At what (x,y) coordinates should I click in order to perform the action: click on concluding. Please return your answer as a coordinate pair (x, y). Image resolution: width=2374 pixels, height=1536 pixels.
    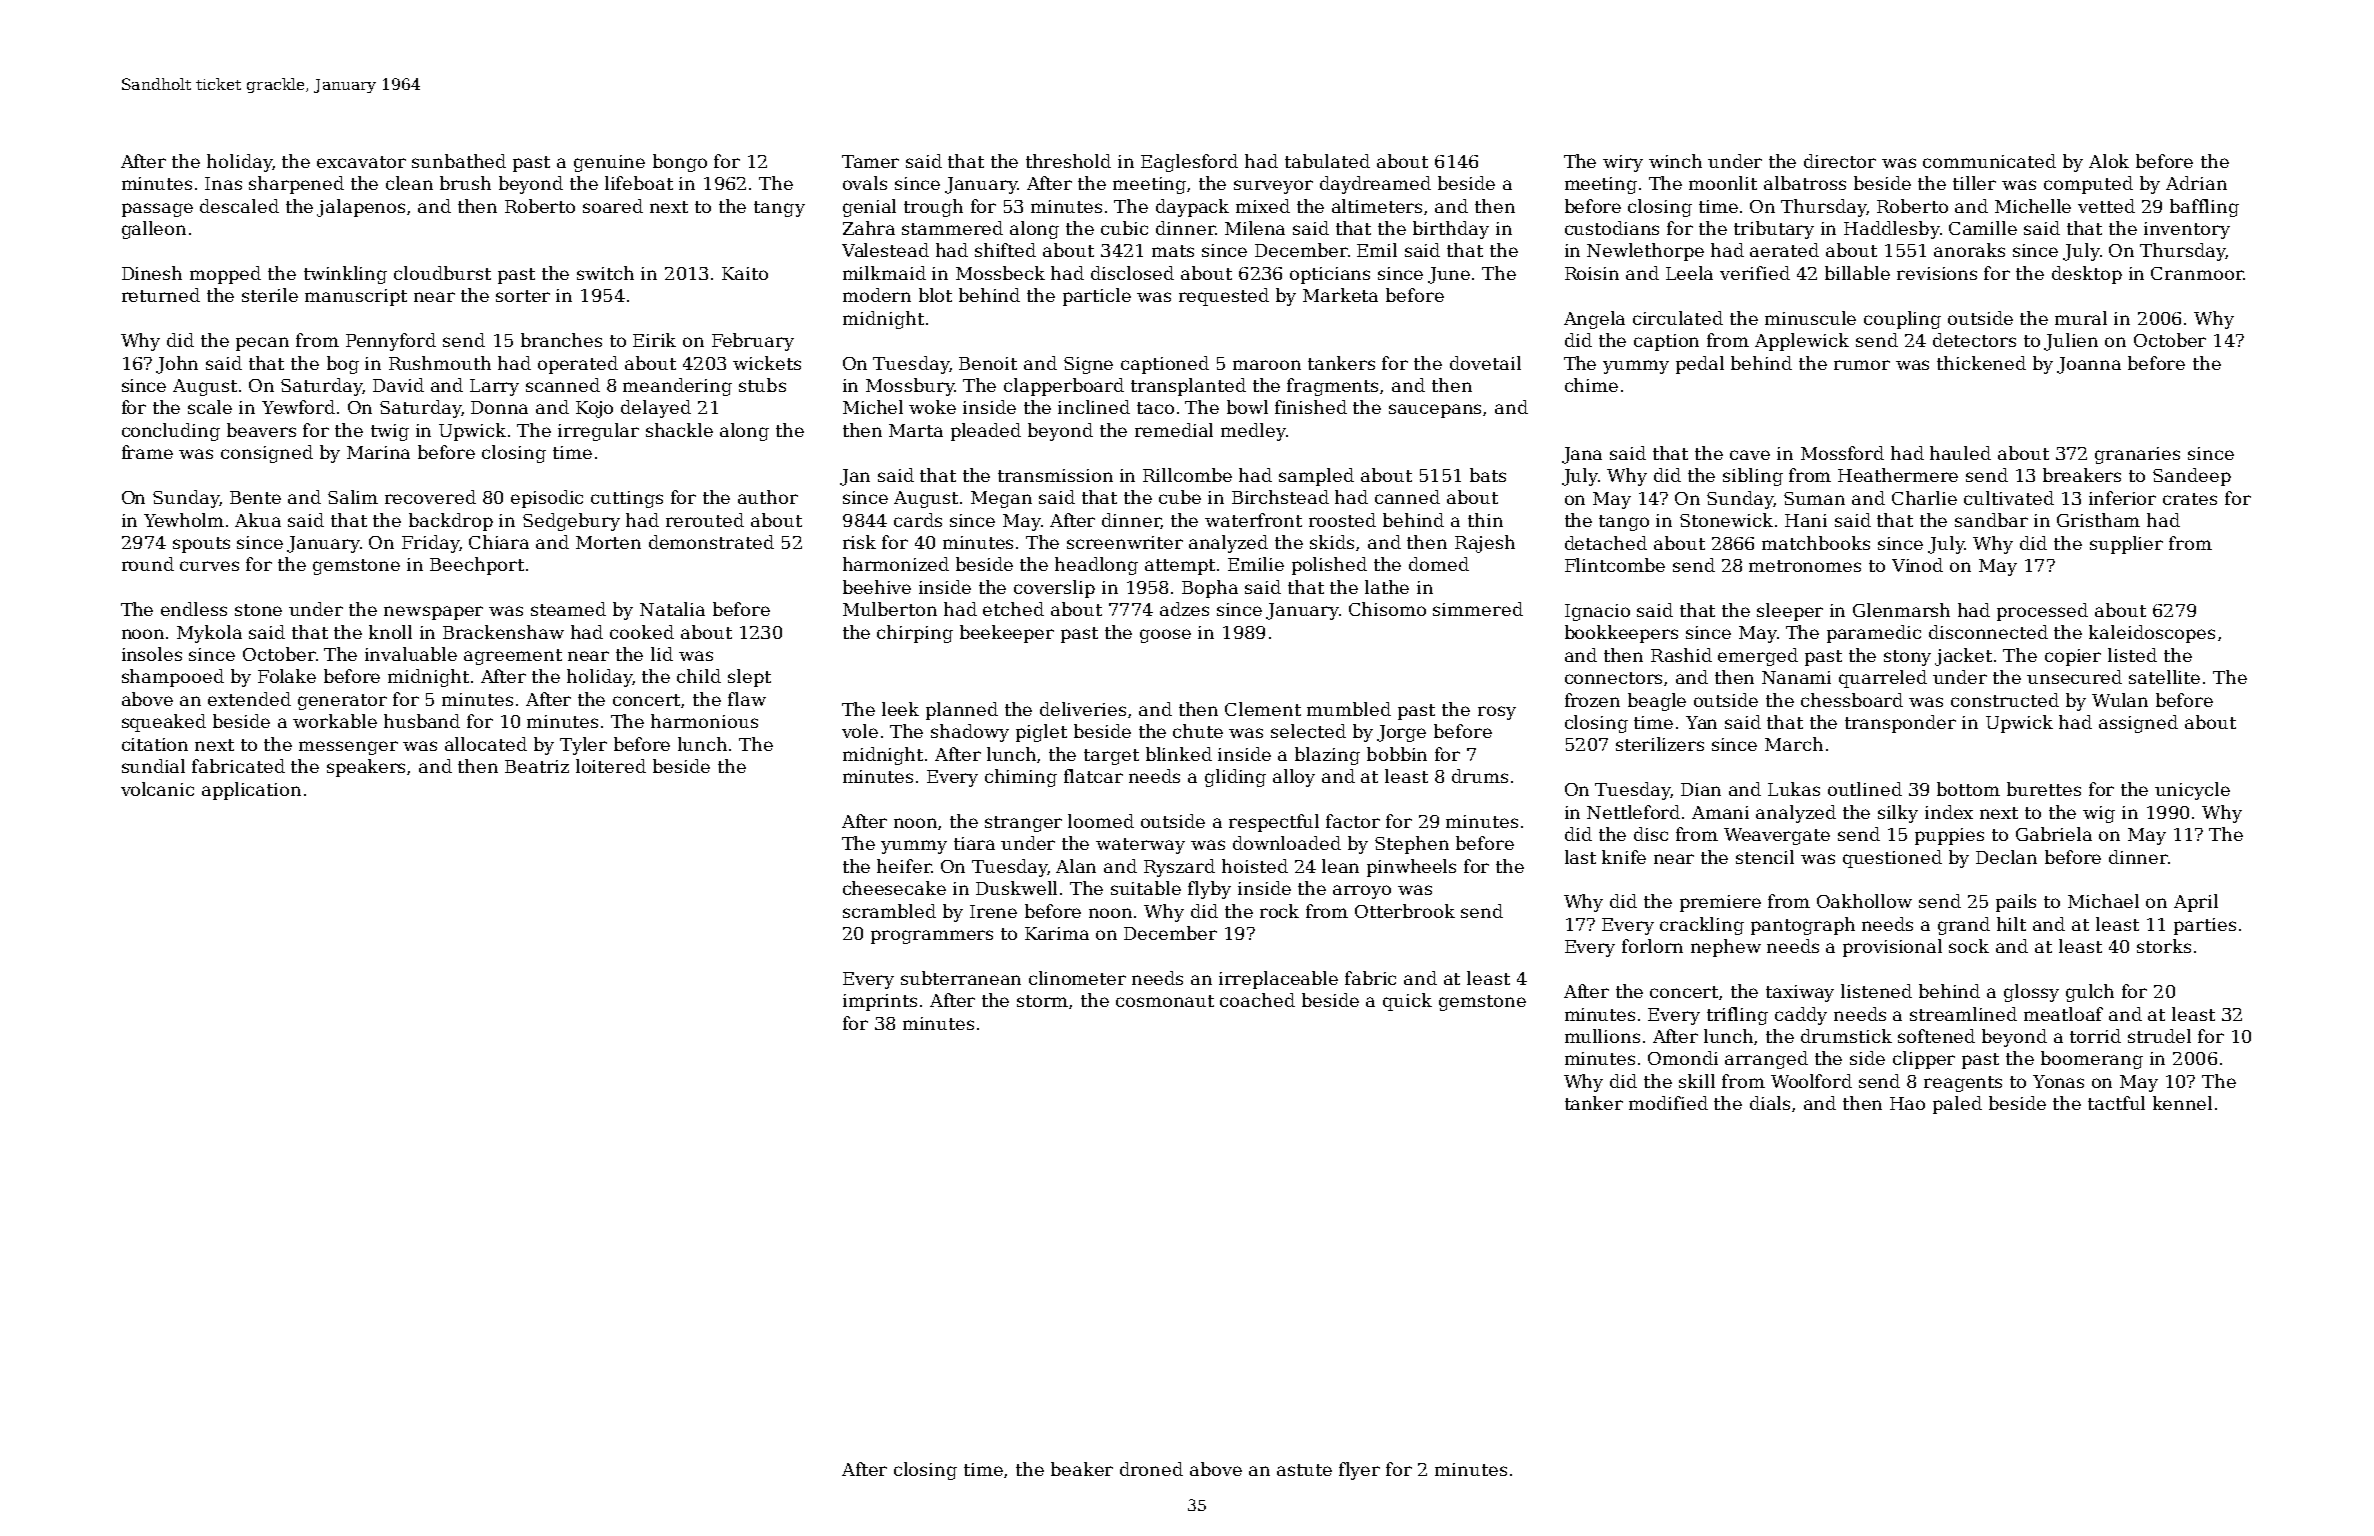
    Looking at the image, I should click on (171, 432).
